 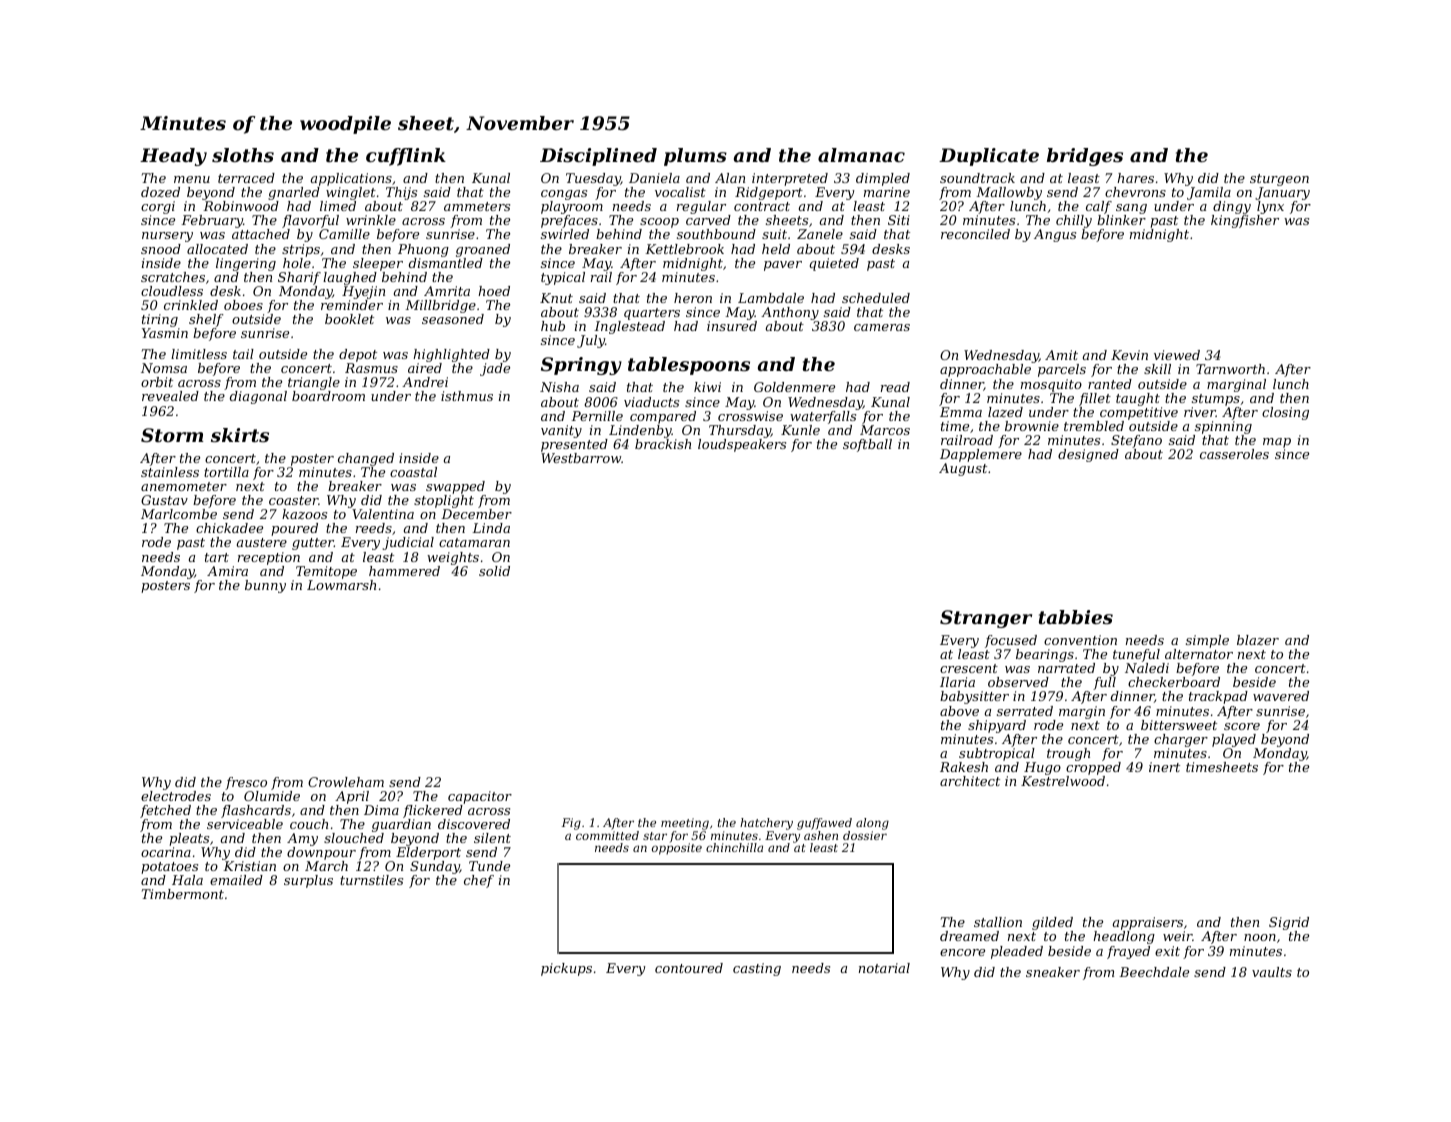 I want to click on bunny, so click(x=265, y=586).
